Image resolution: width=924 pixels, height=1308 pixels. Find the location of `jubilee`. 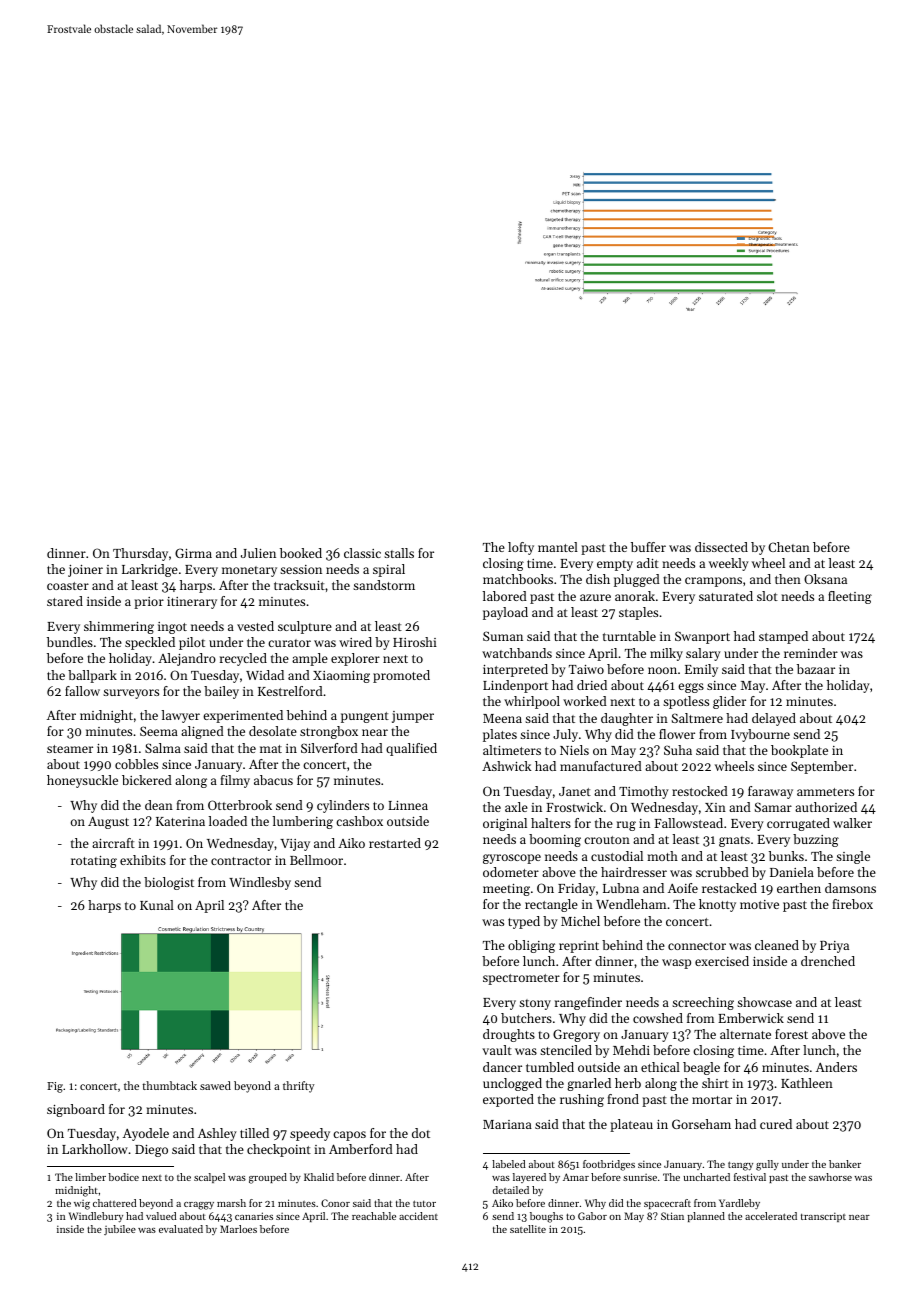

jubilee is located at coordinates (120, 1230).
